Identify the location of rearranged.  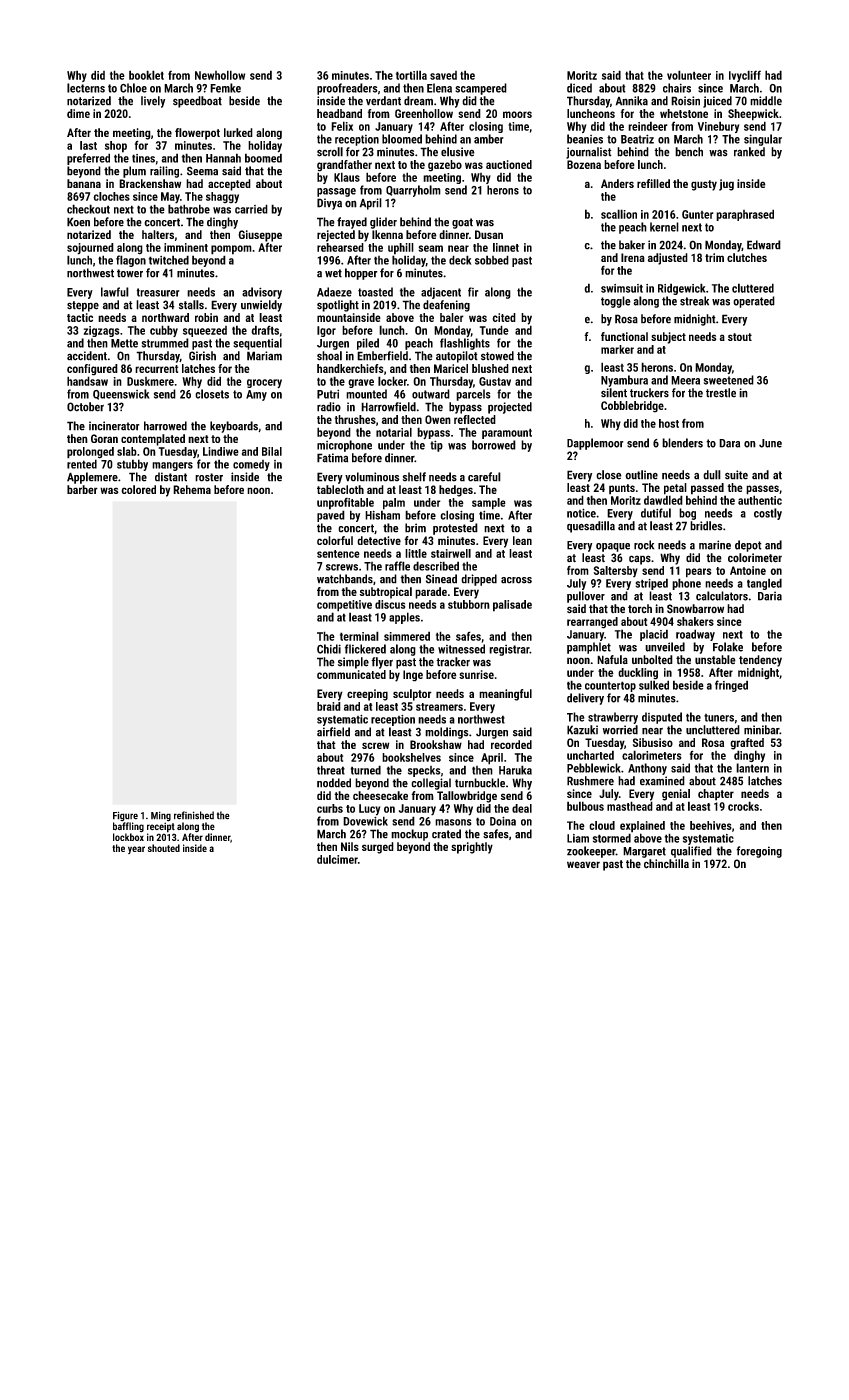
(592, 623).
